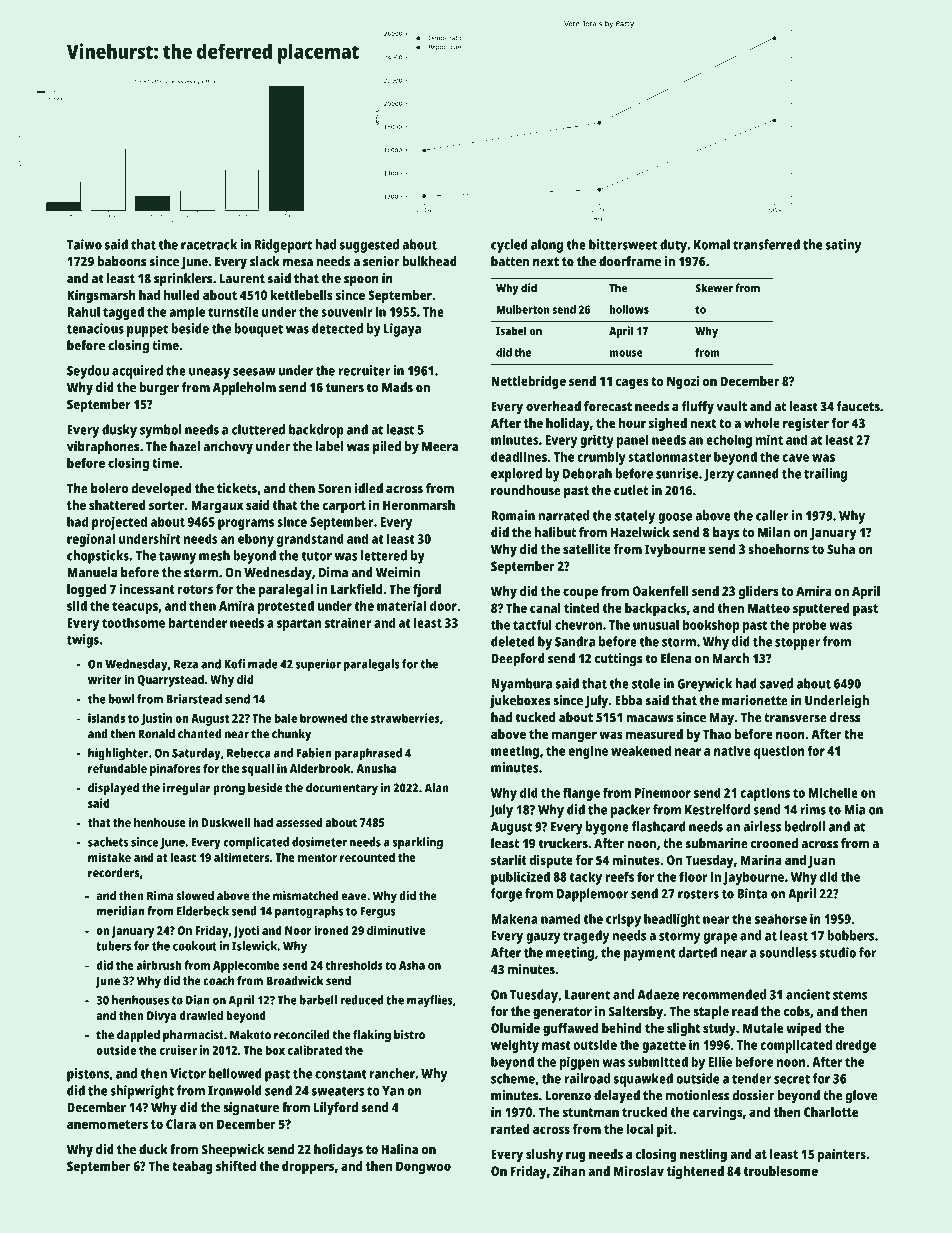 This screenshot has width=952, height=1233. Describe the element at coordinates (580, 593) in the screenshot. I see `coupe` at that location.
